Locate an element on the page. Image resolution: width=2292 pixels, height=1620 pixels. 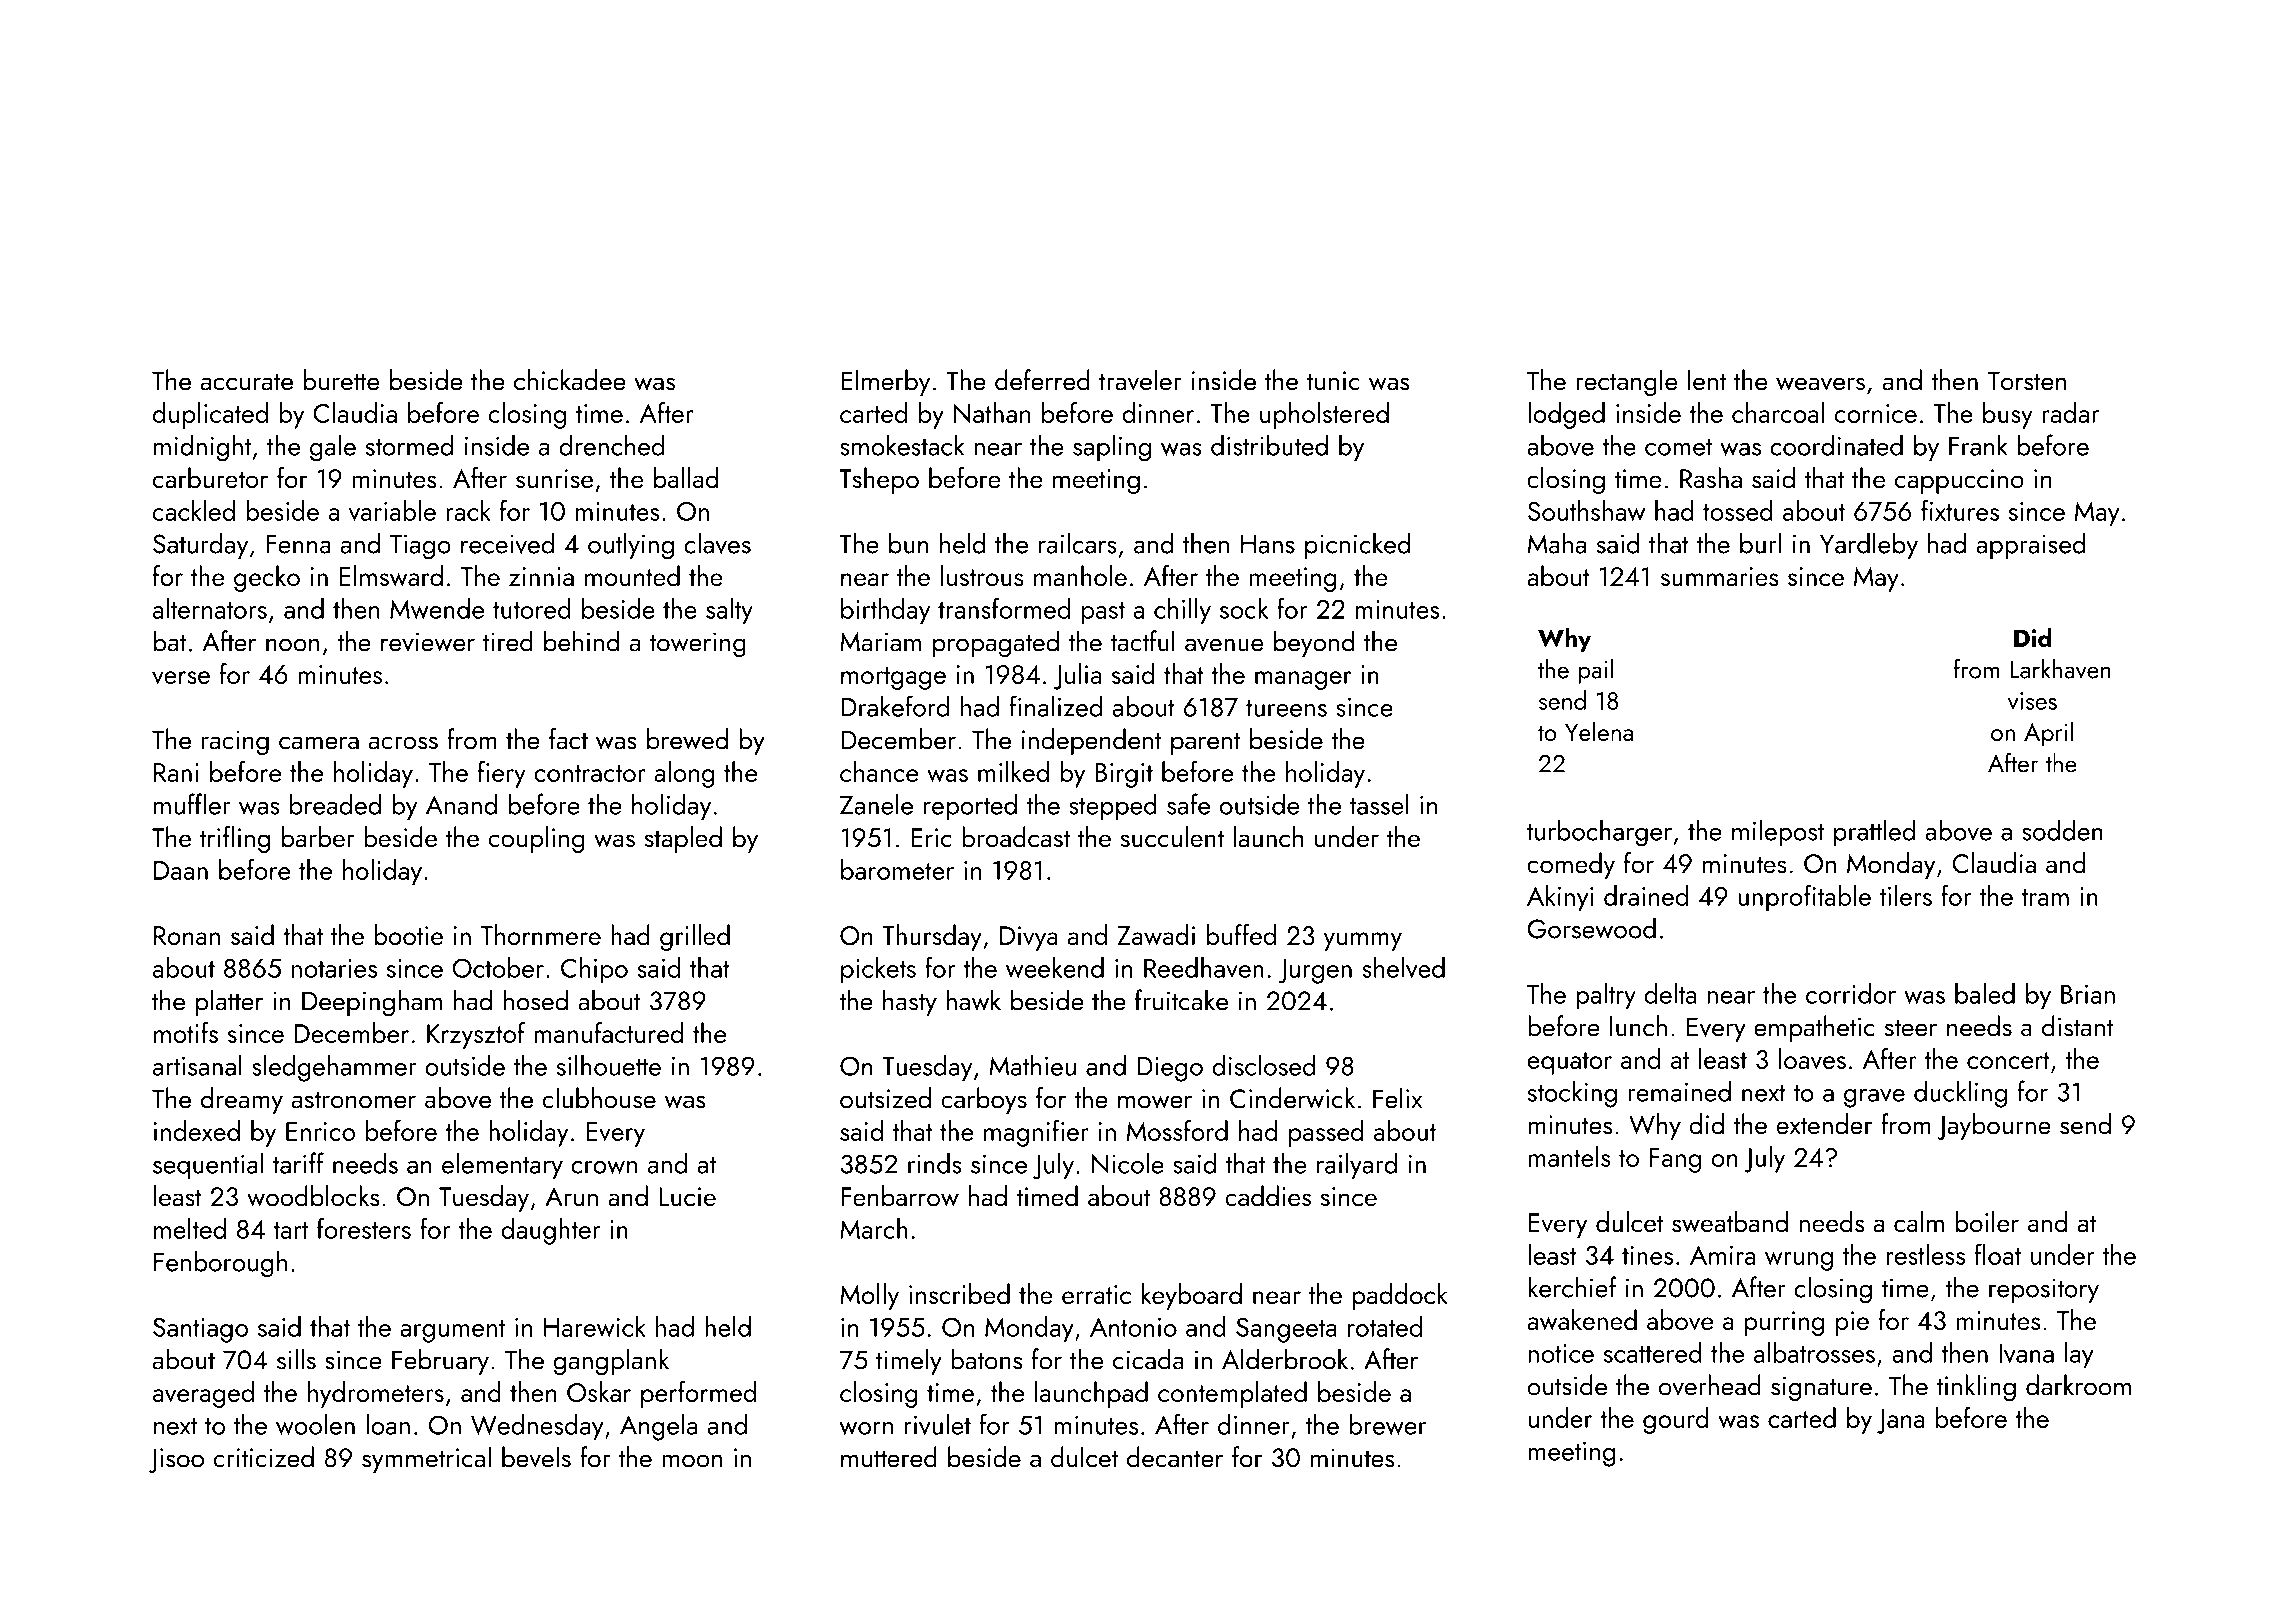
fixtures is located at coordinates (1960, 510).
